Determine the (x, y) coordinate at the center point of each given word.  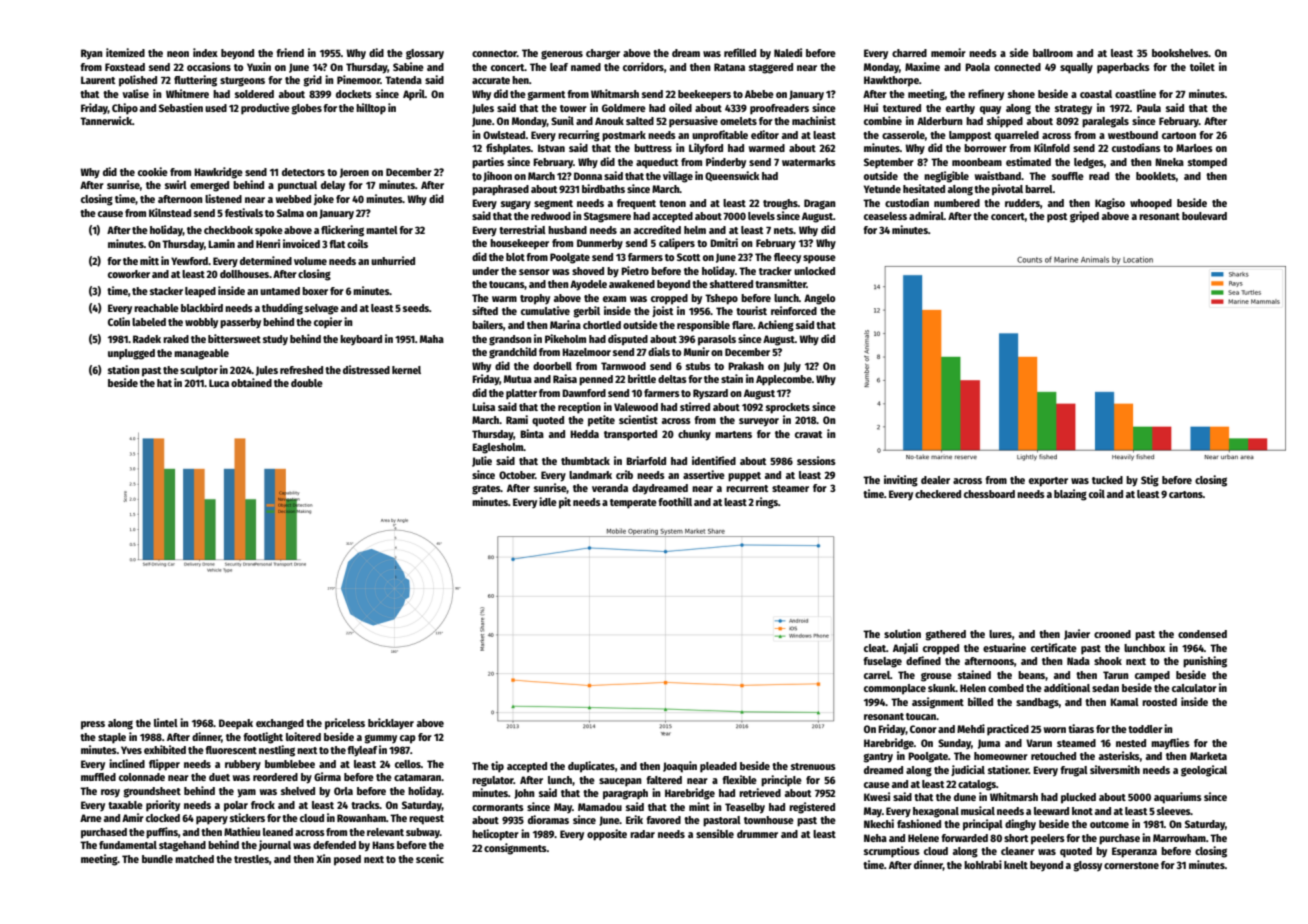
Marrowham (1179, 838)
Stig (1150, 481)
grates (486, 490)
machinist (814, 120)
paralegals (1105, 122)
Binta (532, 433)
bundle (157, 859)
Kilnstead (170, 212)
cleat (875, 648)
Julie (482, 461)
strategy (1073, 110)
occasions (209, 66)
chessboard (989, 494)
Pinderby (726, 162)
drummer (757, 834)
